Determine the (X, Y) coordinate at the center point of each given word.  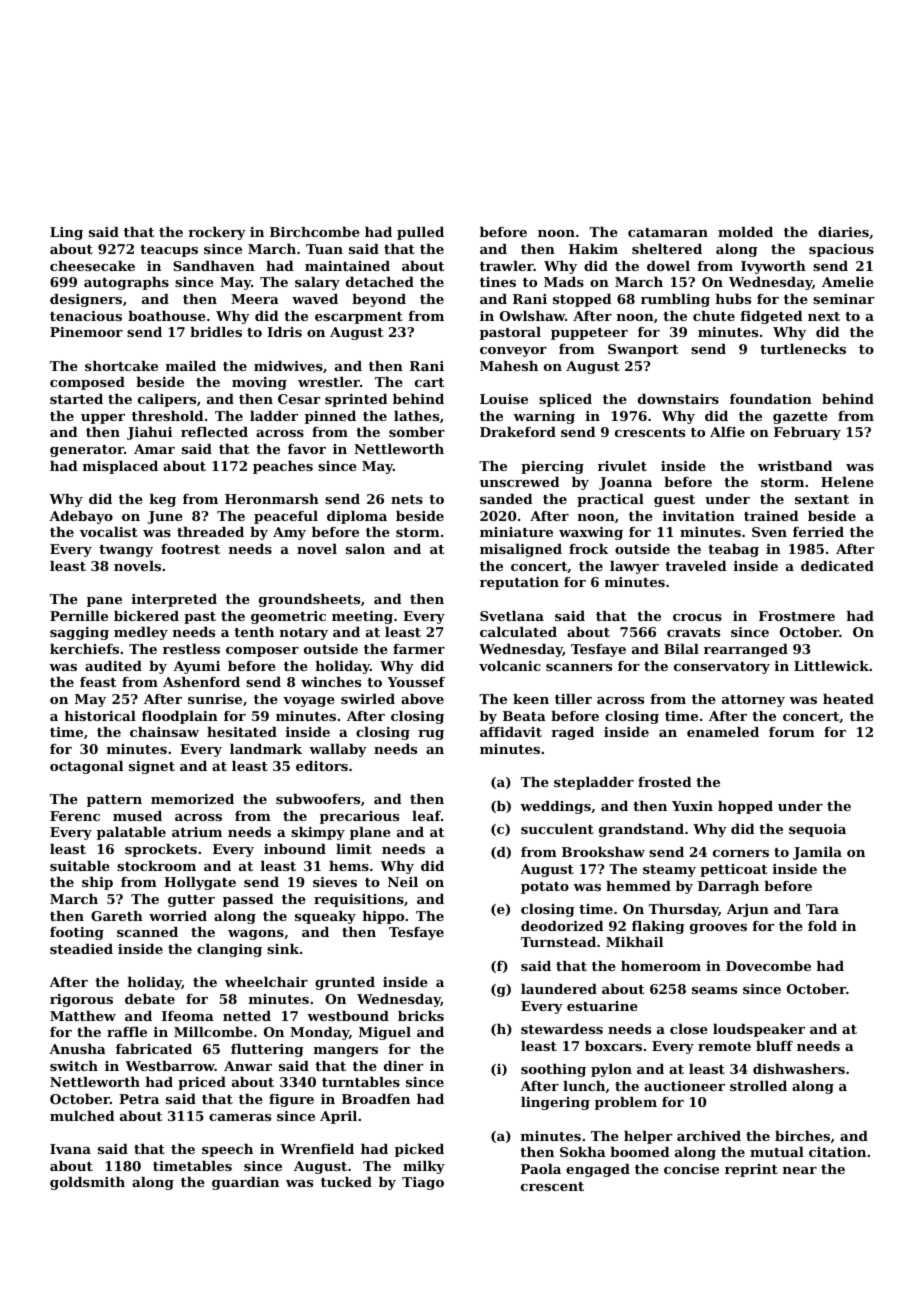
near (800, 1170)
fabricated (154, 1049)
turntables (361, 1082)
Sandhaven (214, 266)
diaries (843, 232)
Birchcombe (315, 232)
